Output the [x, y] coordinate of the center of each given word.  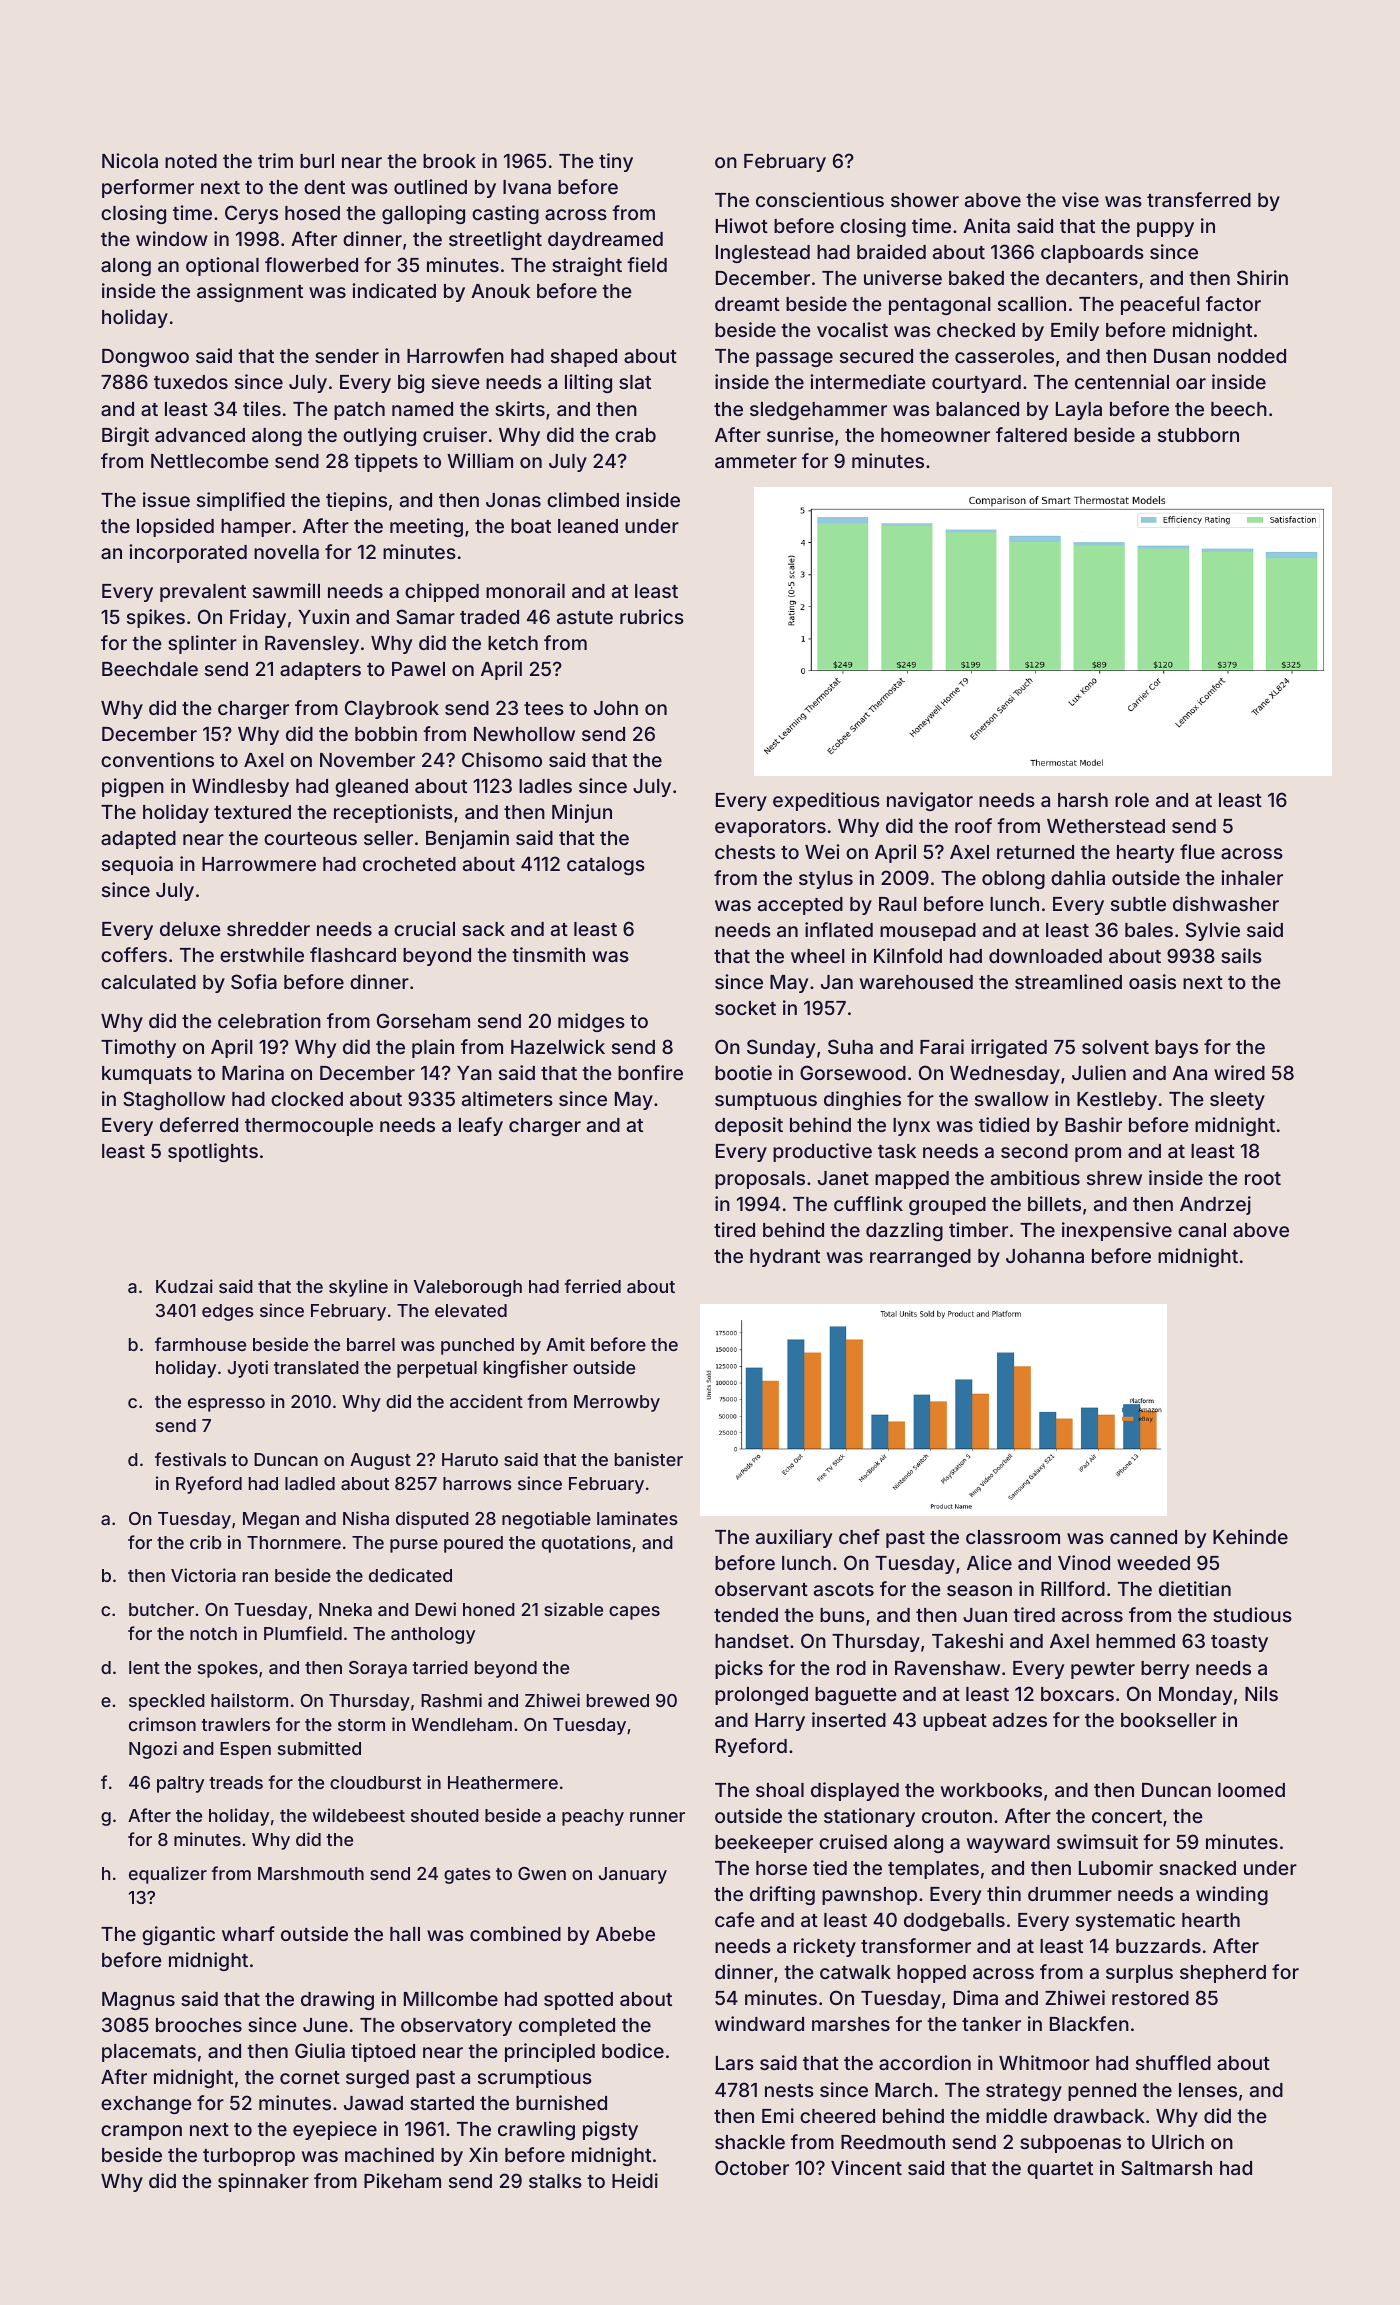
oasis [1152, 981]
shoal [780, 1790]
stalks [555, 2181]
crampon [141, 2132]
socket [745, 1008]
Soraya [378, 1669]
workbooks [991, 1790]
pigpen [133, 787]
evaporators [770, 828]
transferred [1199, 199]
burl [317, 161]
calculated [148, 982]
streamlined [1068, 981]
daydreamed [605, 241]
